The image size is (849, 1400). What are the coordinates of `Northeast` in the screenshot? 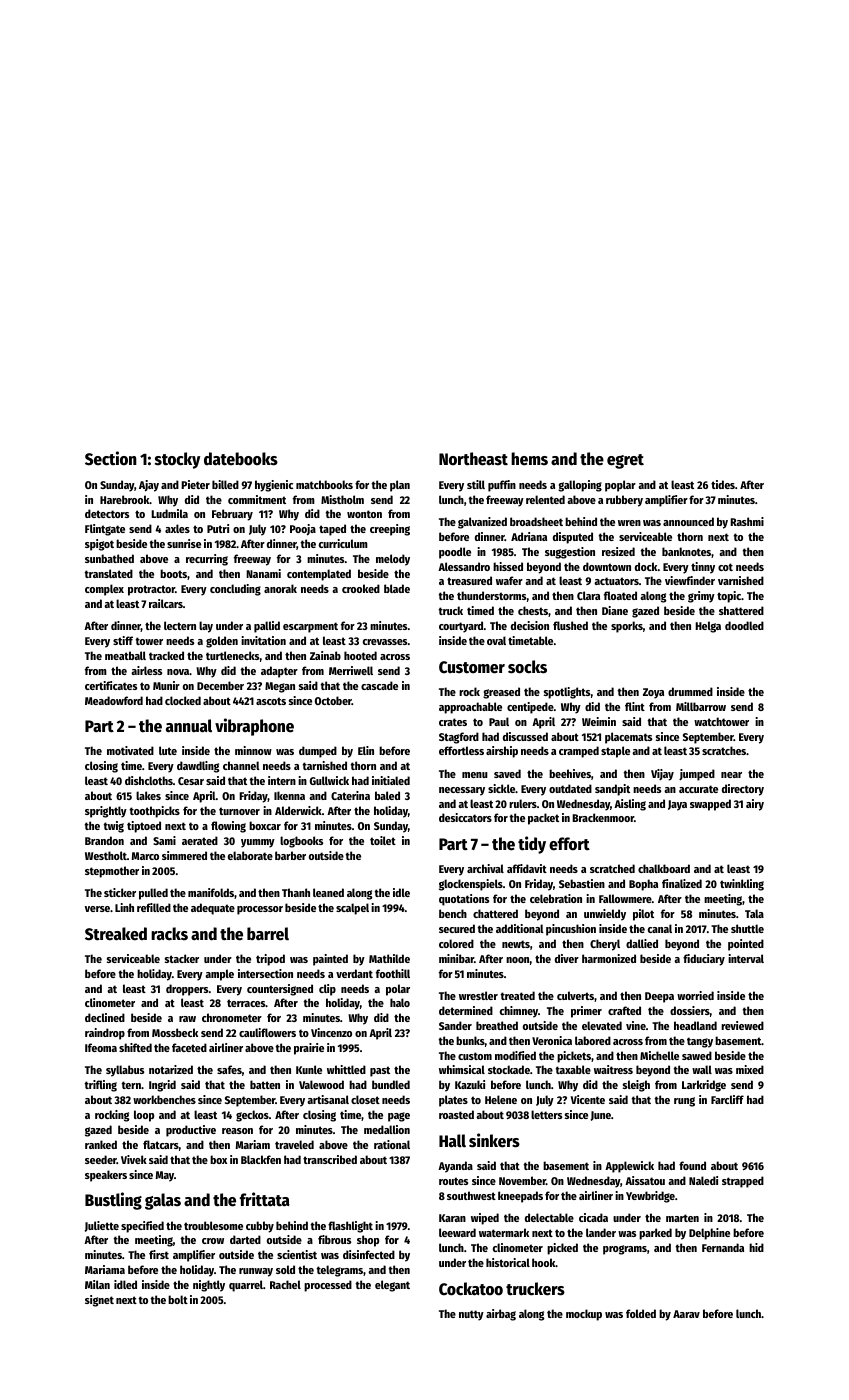 It's located at (473, 459).
